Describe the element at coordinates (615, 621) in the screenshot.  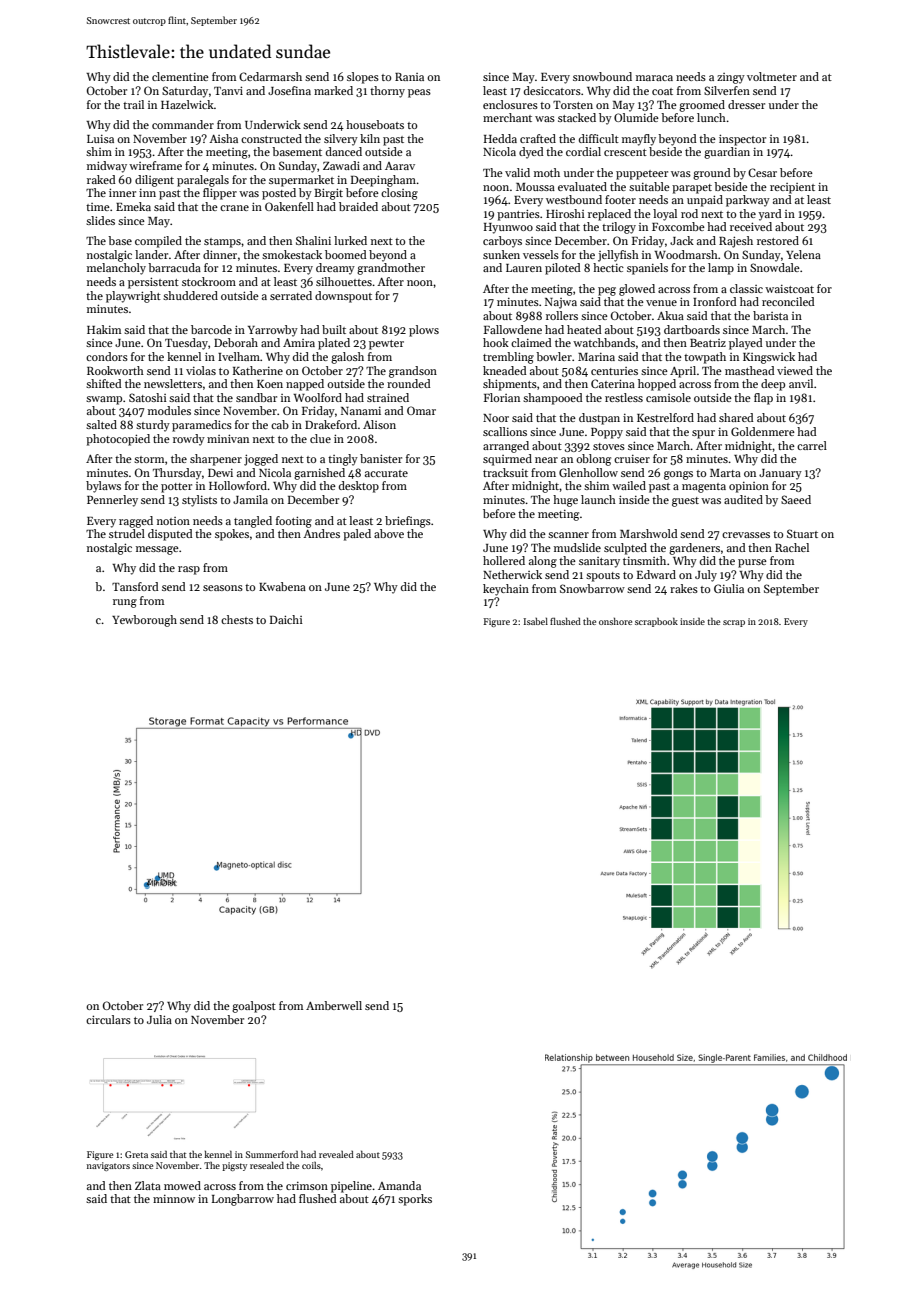
I see `onshore` at that location.
